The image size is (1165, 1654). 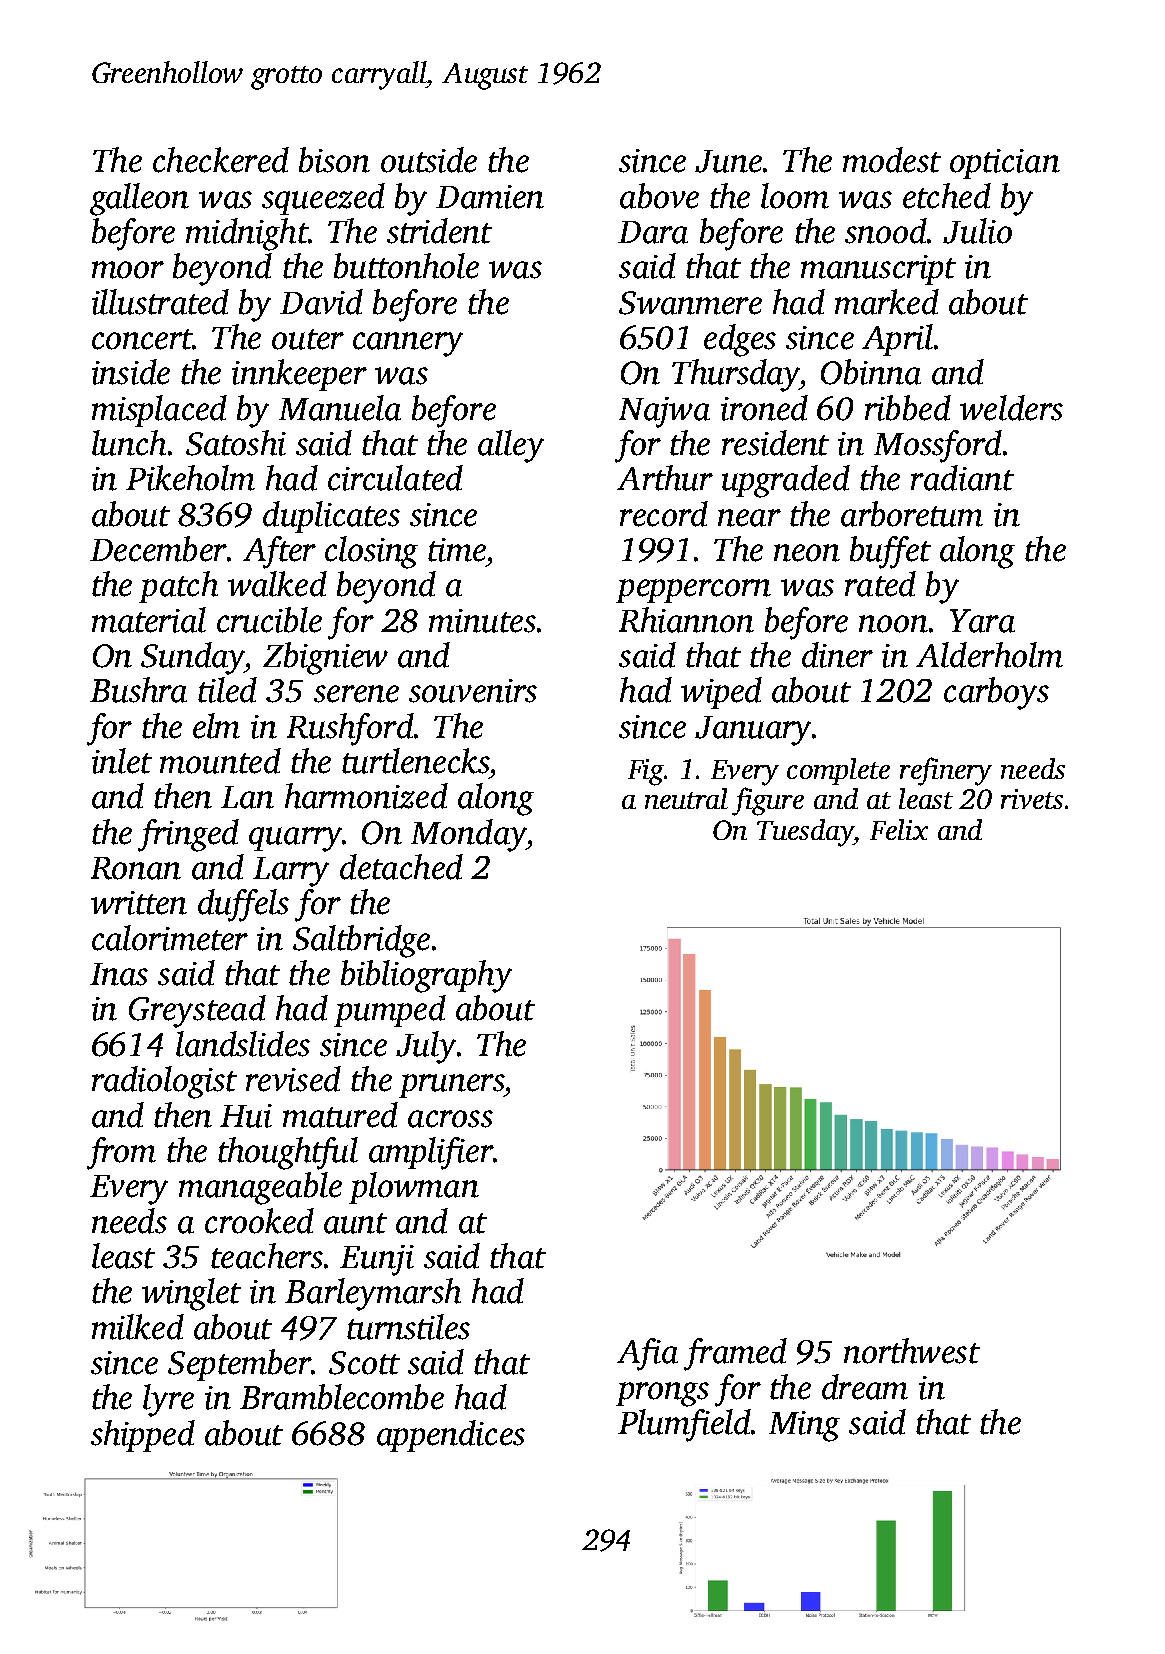 What do you see at coordinates (1032, 799) in the screenshot?
I see `rivets` at bounding box center [1032, 799].
